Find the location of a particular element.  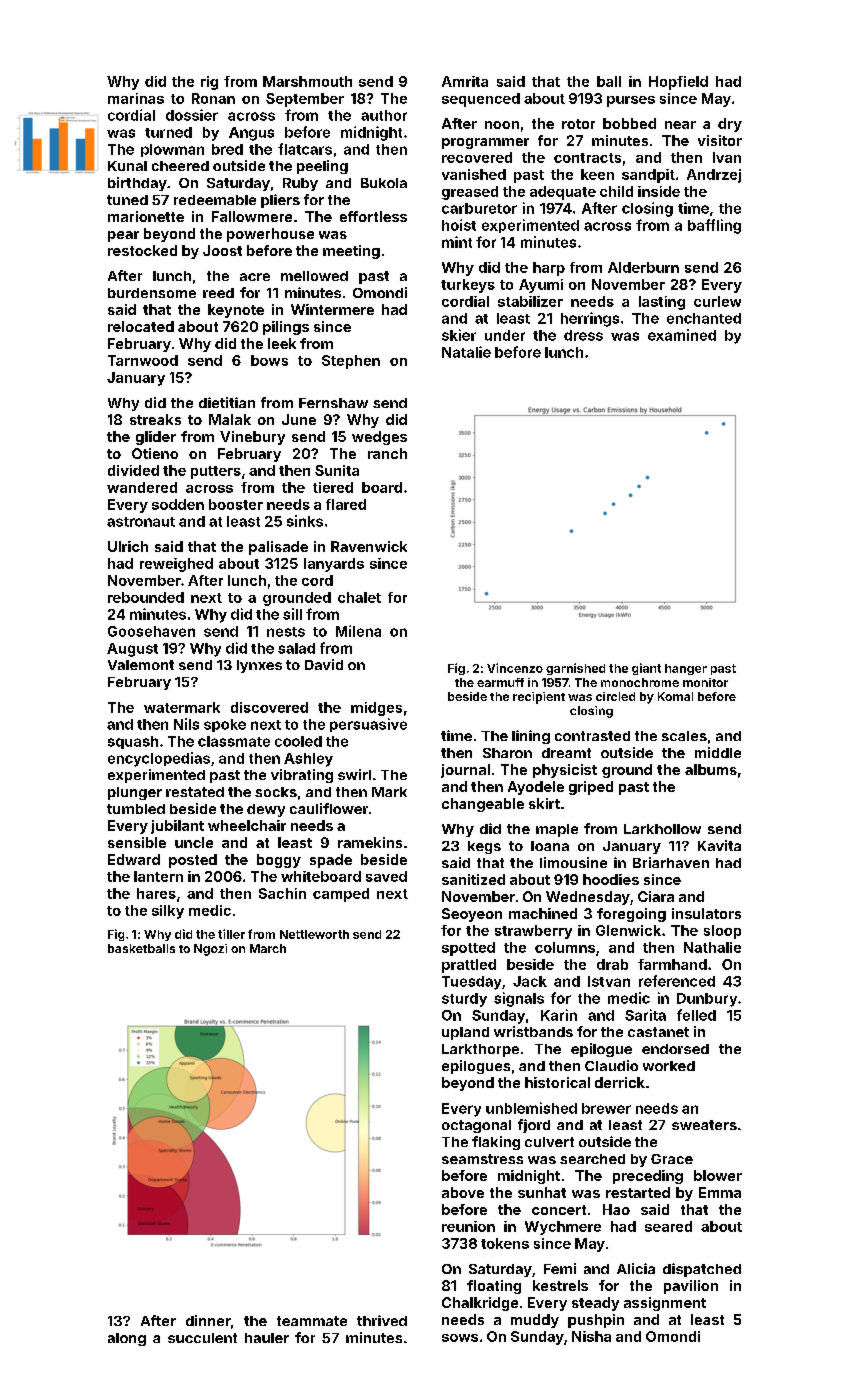

sill is located at coordinates (292, 614).
